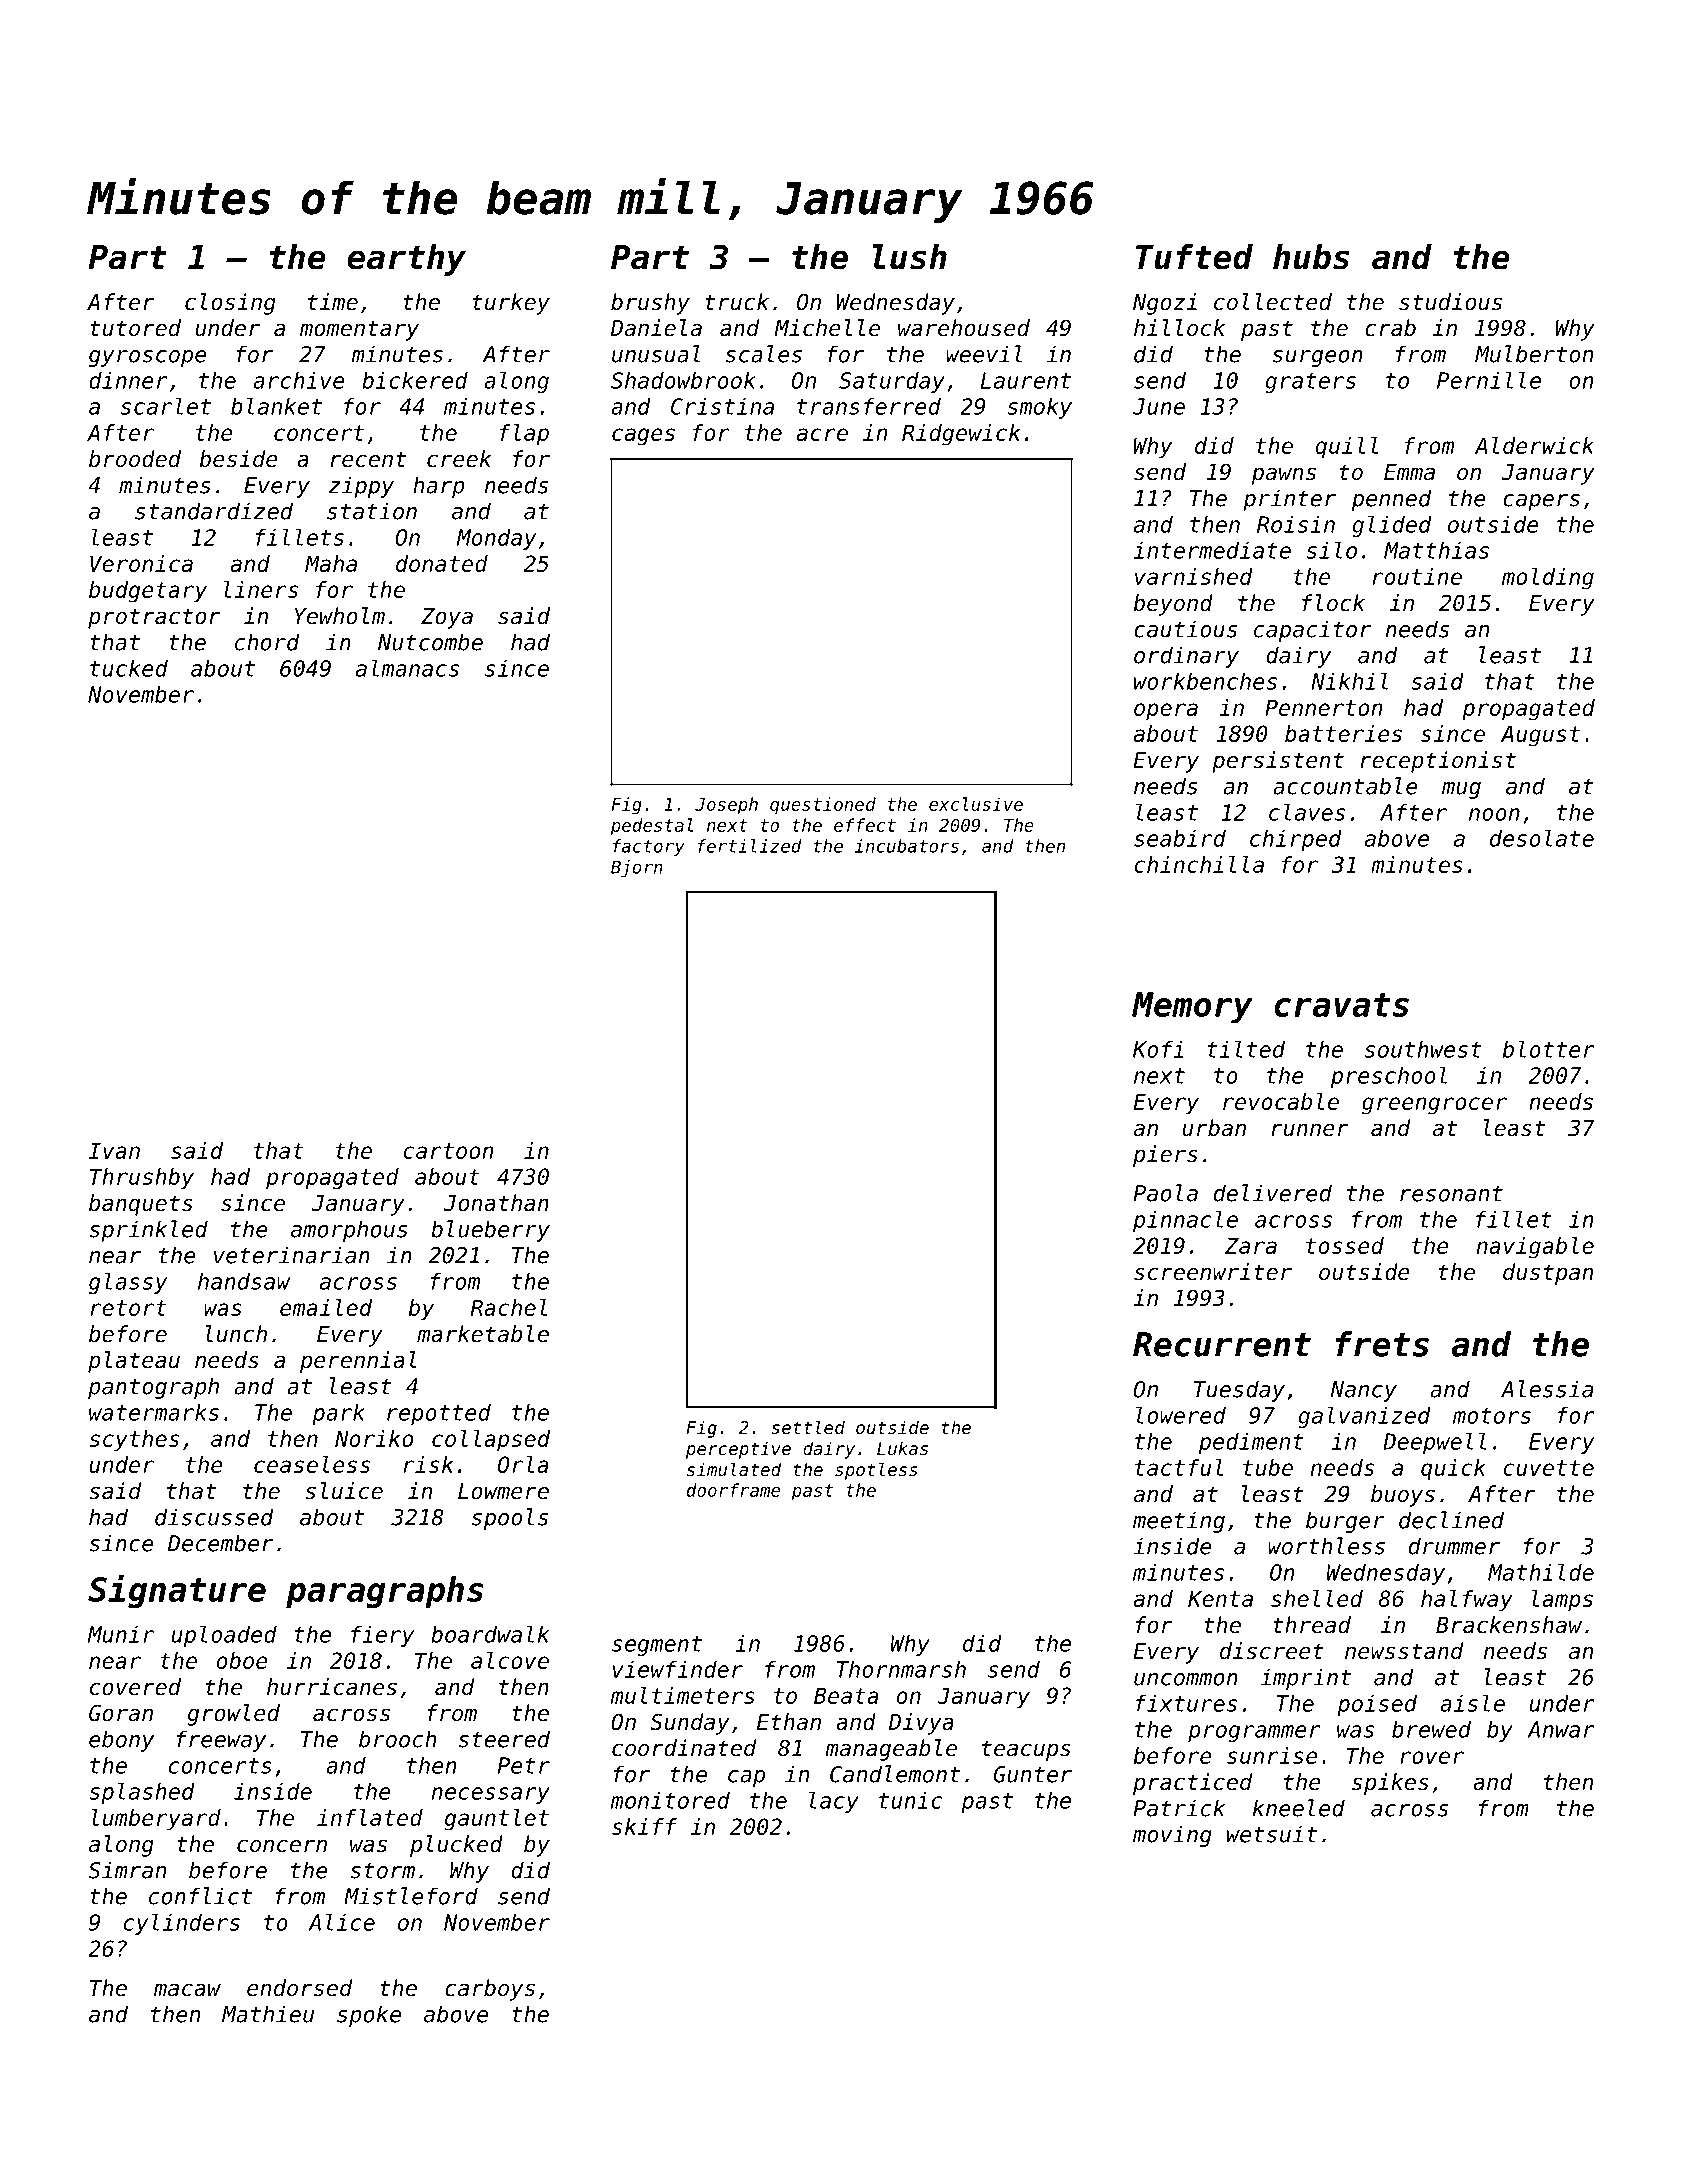 This screenshot has height=2178, width=1683. What do you see at coordinates (846, 1695) in the screenshot?
I see `Beata` at bounding box center [846, 1695].
